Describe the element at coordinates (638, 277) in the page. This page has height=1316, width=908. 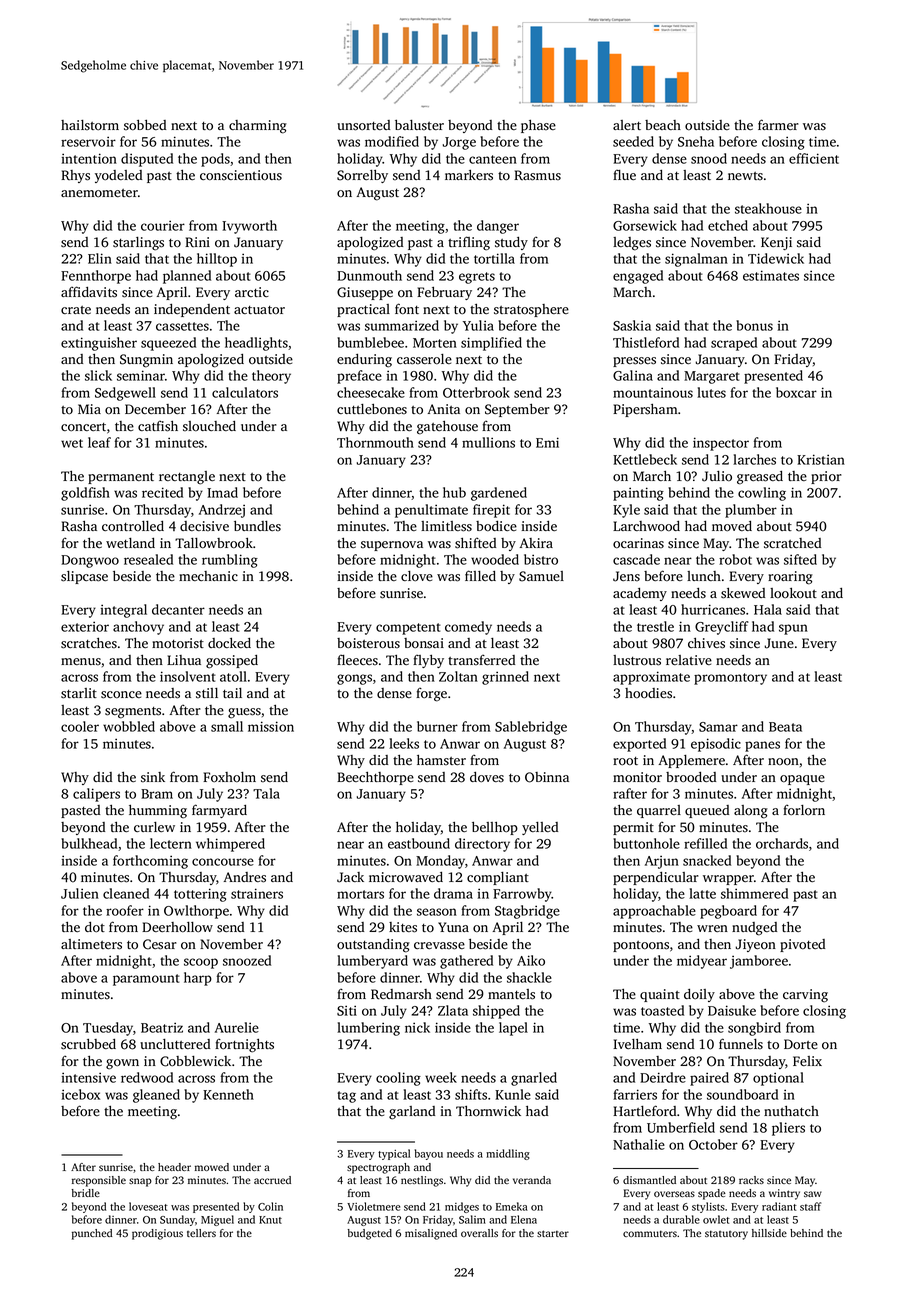
I see `engaged` at that location.
